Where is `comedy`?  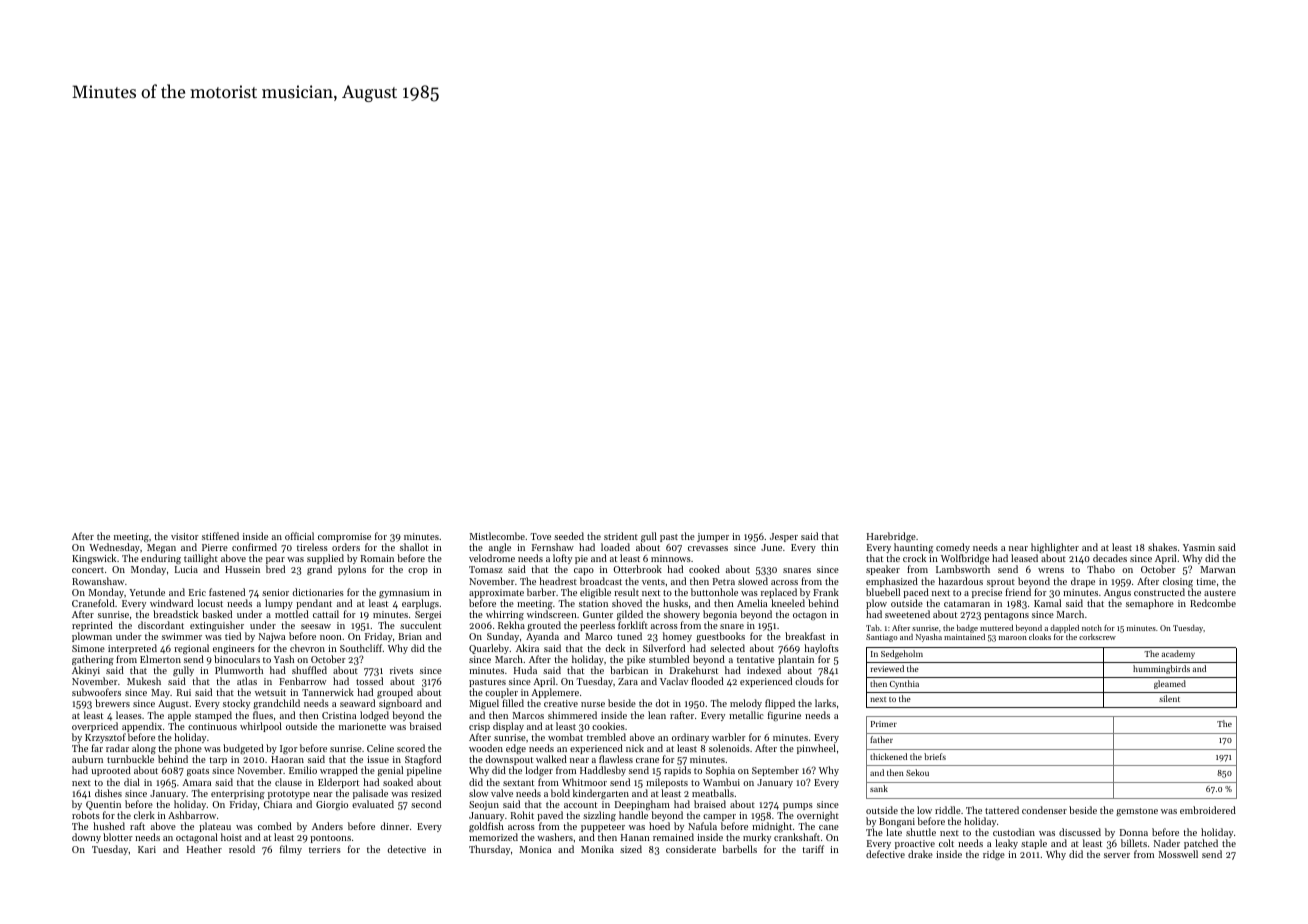
comedy is located at coordinates (953, 549).
